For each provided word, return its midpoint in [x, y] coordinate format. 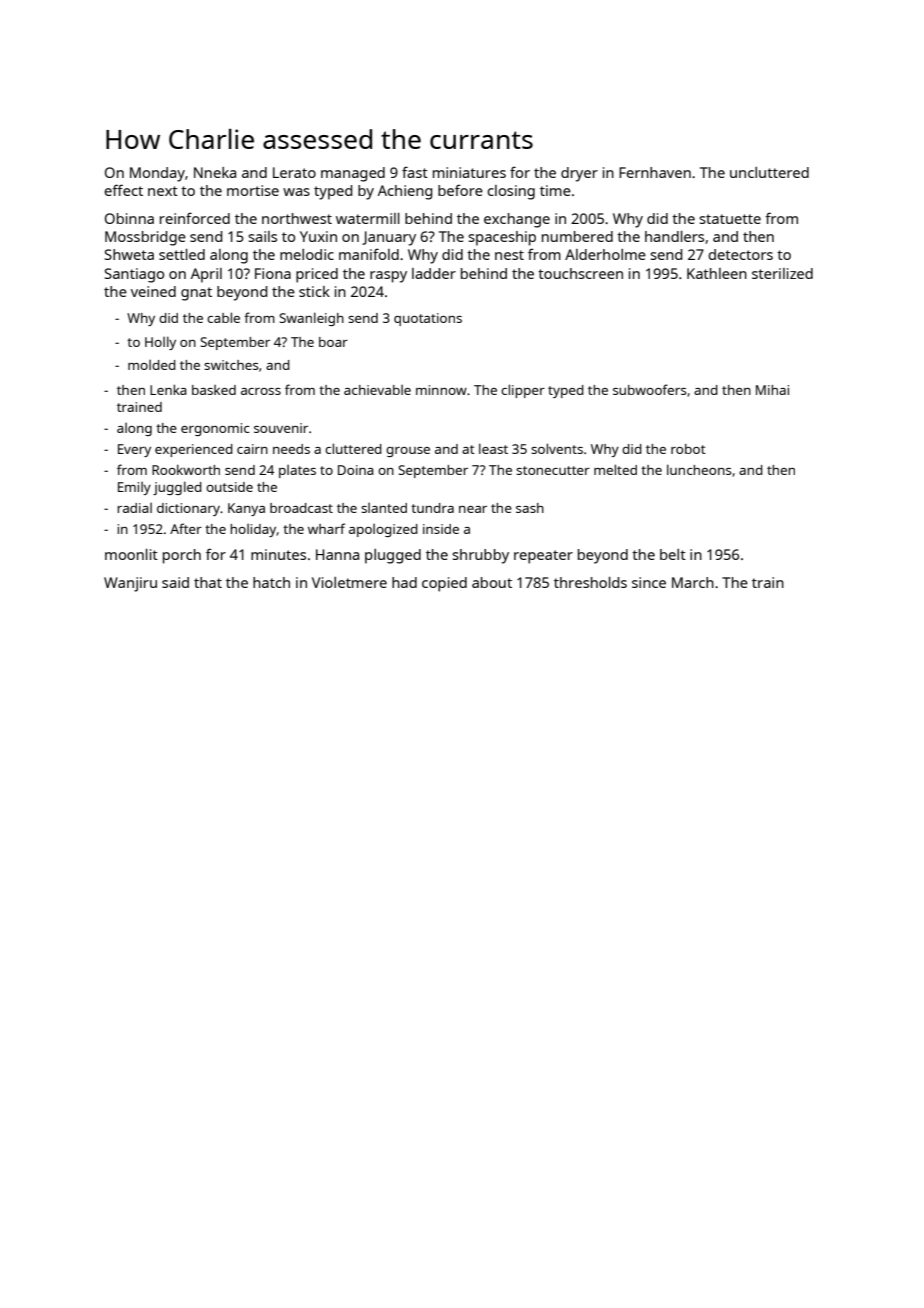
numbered [577, 236]
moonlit [131, 554]
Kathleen [717, 273]
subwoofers [649, 389]
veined [153, 291]
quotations [428, 319]
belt [673, 554]
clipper [523, 391]
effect [123, 190]
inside [441, 529]
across [261, 391]
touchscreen [580, 273]
